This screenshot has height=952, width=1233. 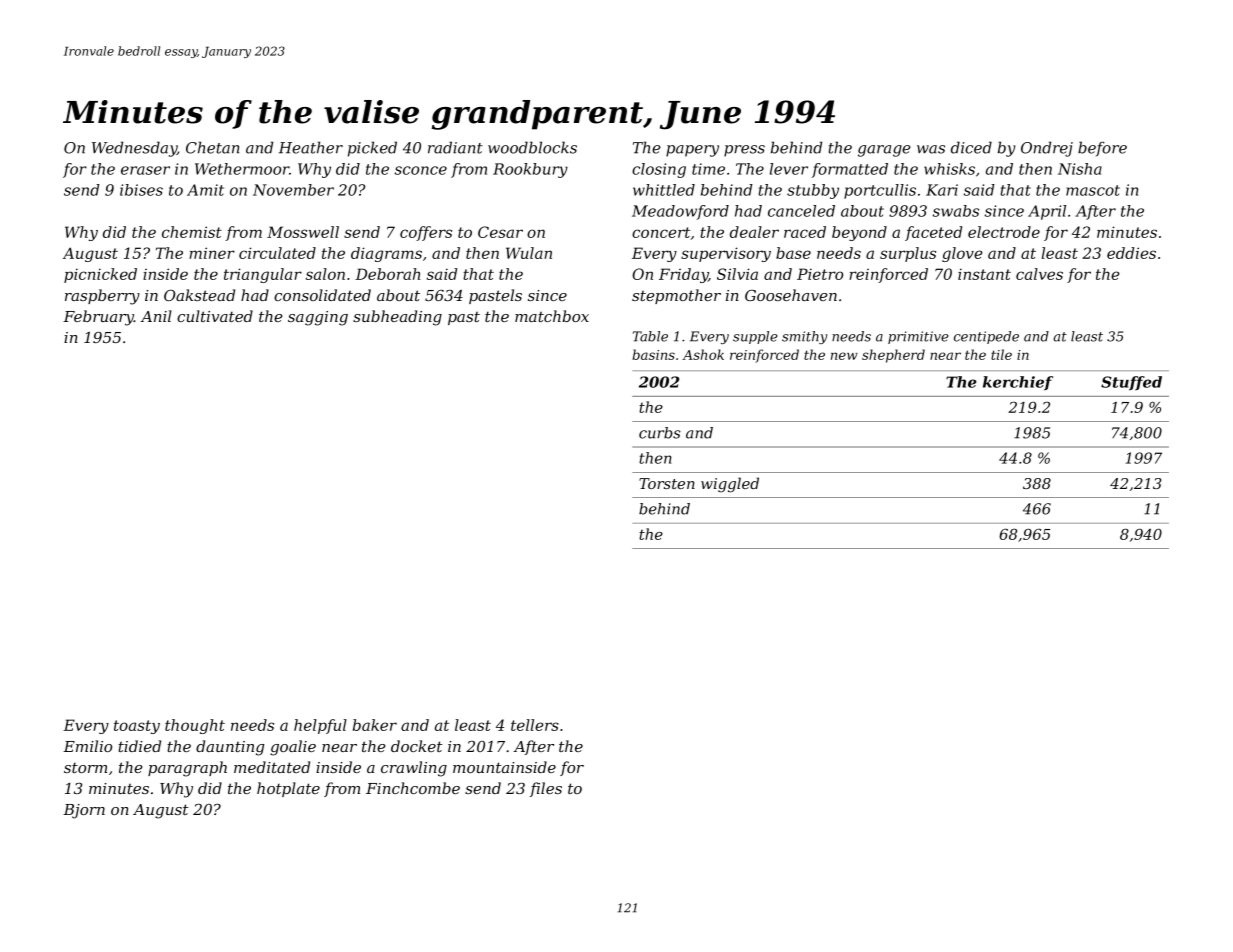 I want to click on February, so click(x=98, y=318).
